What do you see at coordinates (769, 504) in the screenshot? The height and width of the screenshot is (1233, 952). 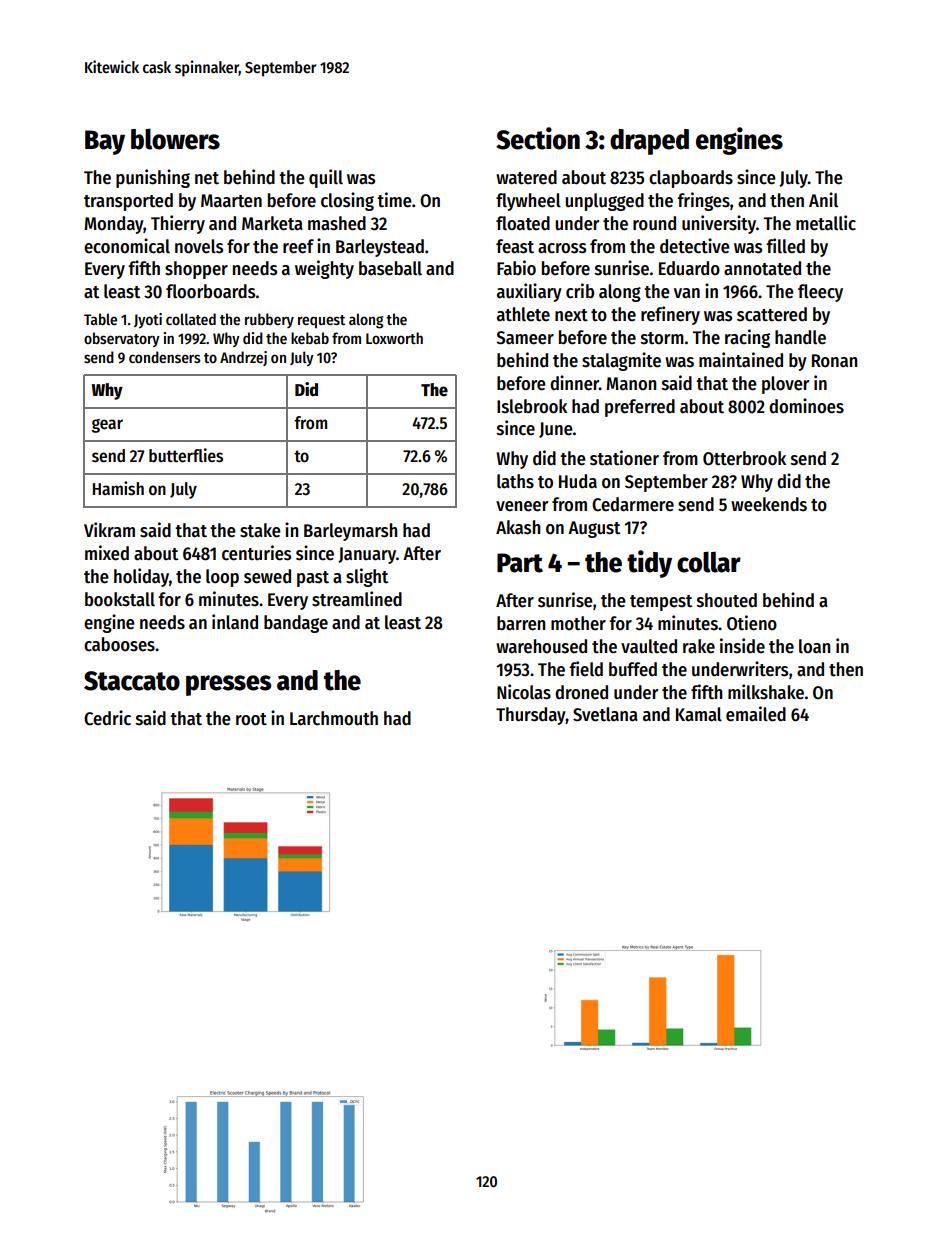 I see `weekends` at bounding box center [769, 504].
